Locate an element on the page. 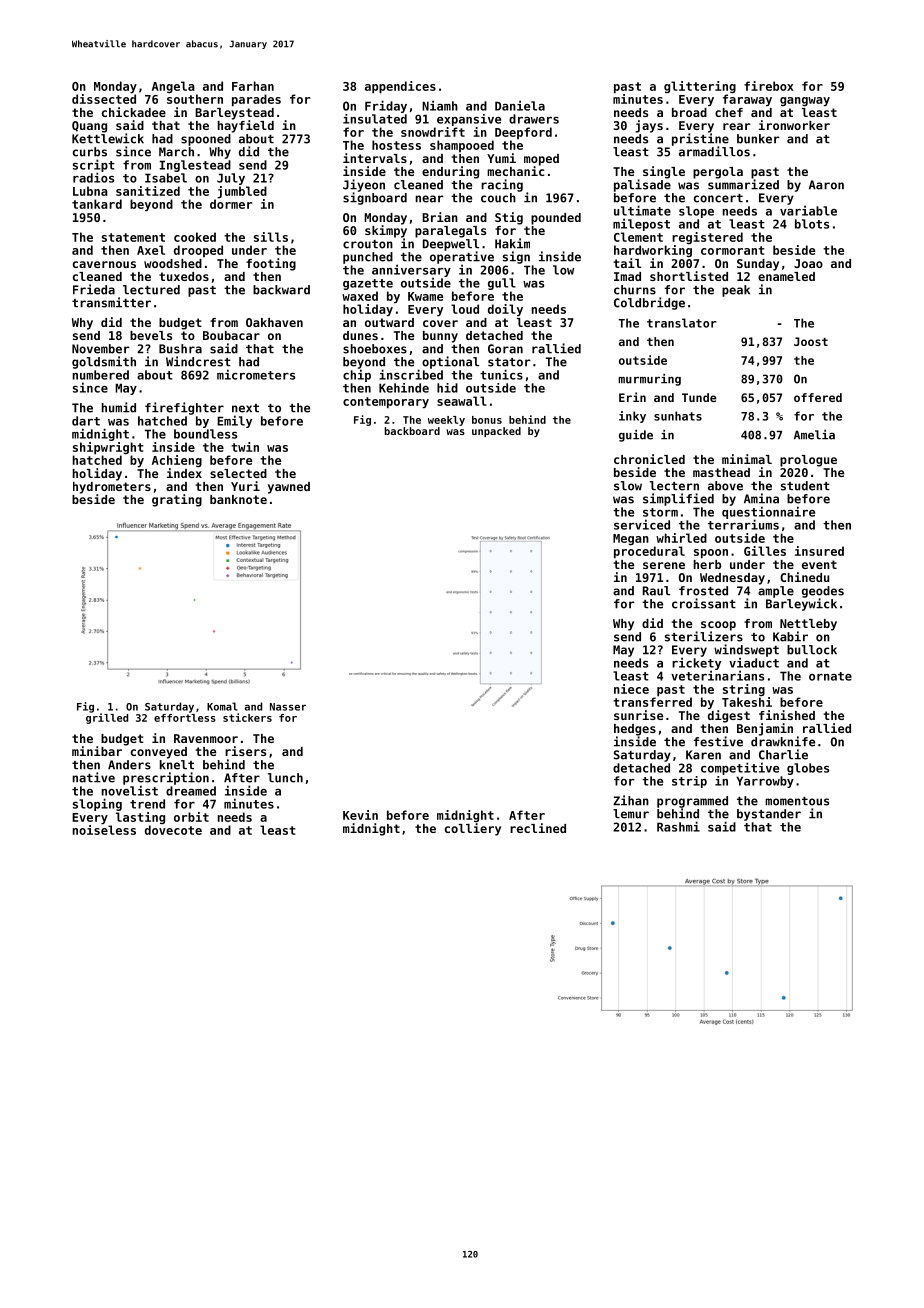 This image has height=1308, width=924. momentous is located at coordinates (797, 801).
